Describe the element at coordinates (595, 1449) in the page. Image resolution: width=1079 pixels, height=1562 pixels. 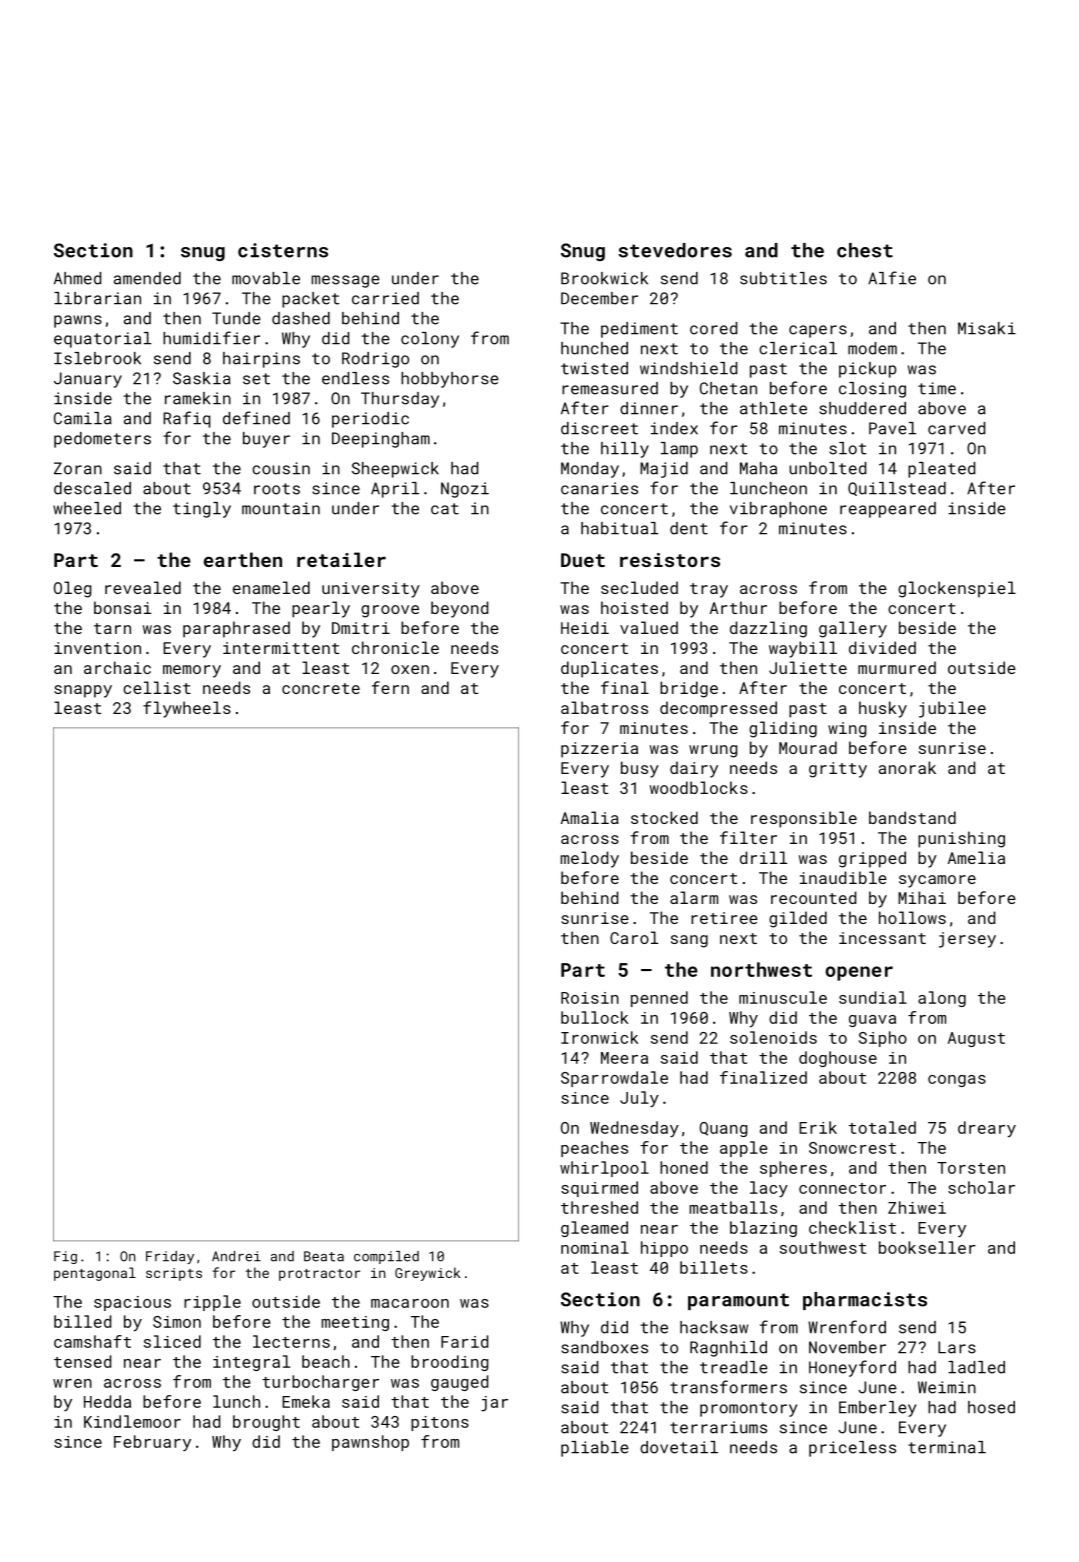
I see `pliable` at that location.
